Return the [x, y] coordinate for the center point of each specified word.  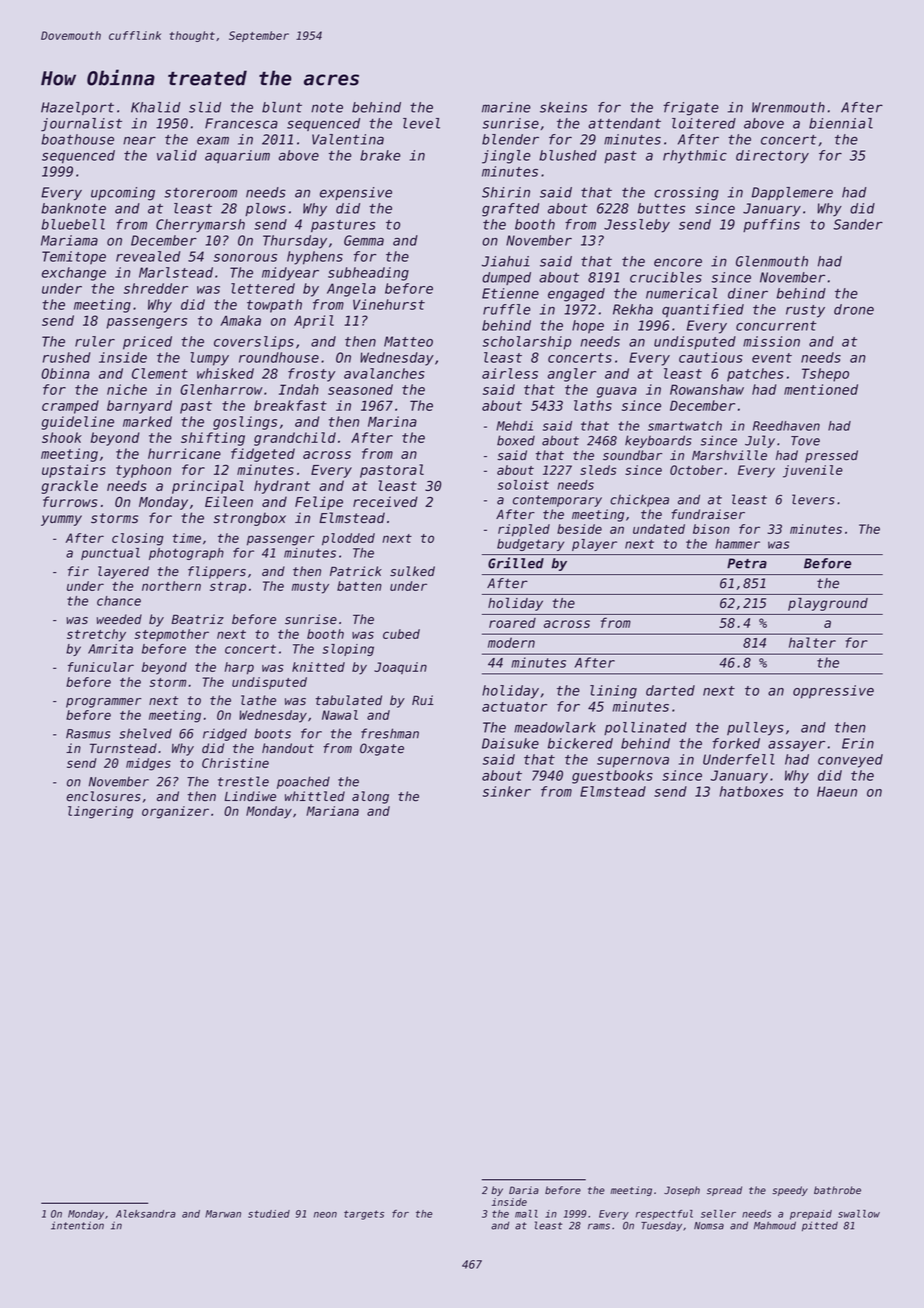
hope [588, 327]
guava [617, 392]
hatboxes [751, 791]
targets [364, 1215]
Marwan [223, 1214]
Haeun [837, 791]
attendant [624, 123]
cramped [70, 407]
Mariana [332, 811]
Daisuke [510, 743]
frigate [691, 109]
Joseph [682, 1191]
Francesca [241, 123]
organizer [175, 812]
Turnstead [123, 748]
